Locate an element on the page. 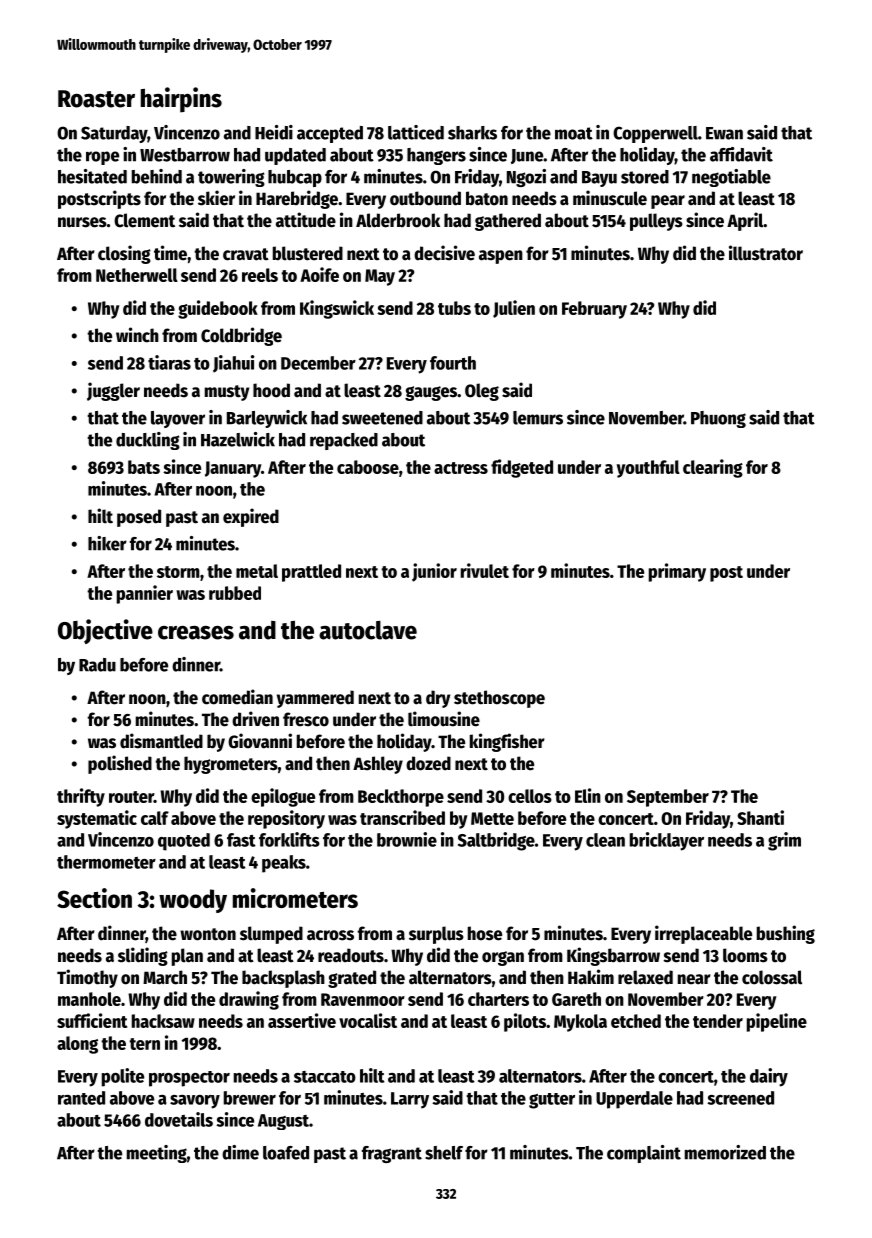  sharks is located at coordinates (472, 133).
